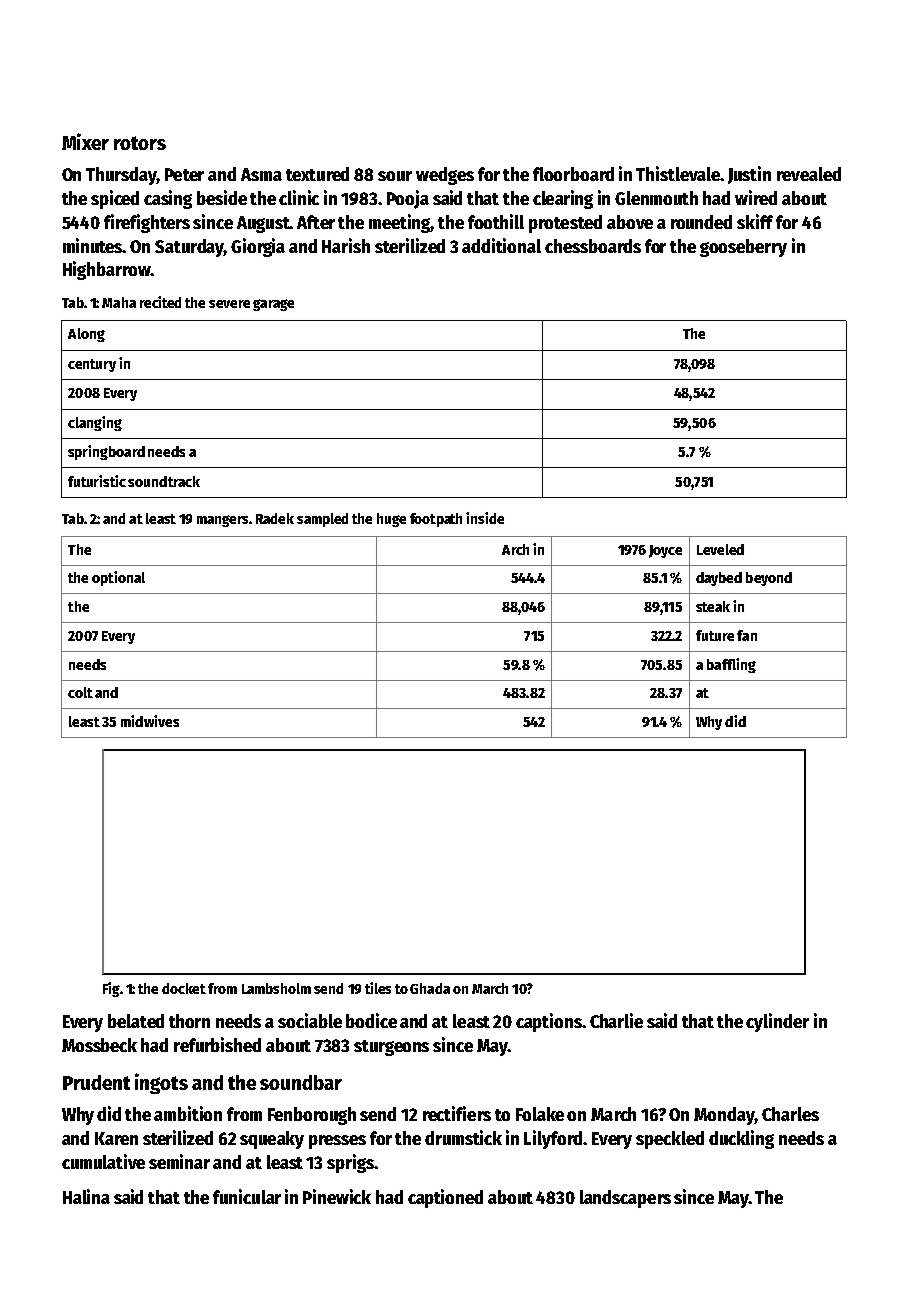 The height and width of the image is (1316, 908). What do you see at coordinates (616, 1020) in the image?
I see `Charlie` at bounding box center [616, 1020].
